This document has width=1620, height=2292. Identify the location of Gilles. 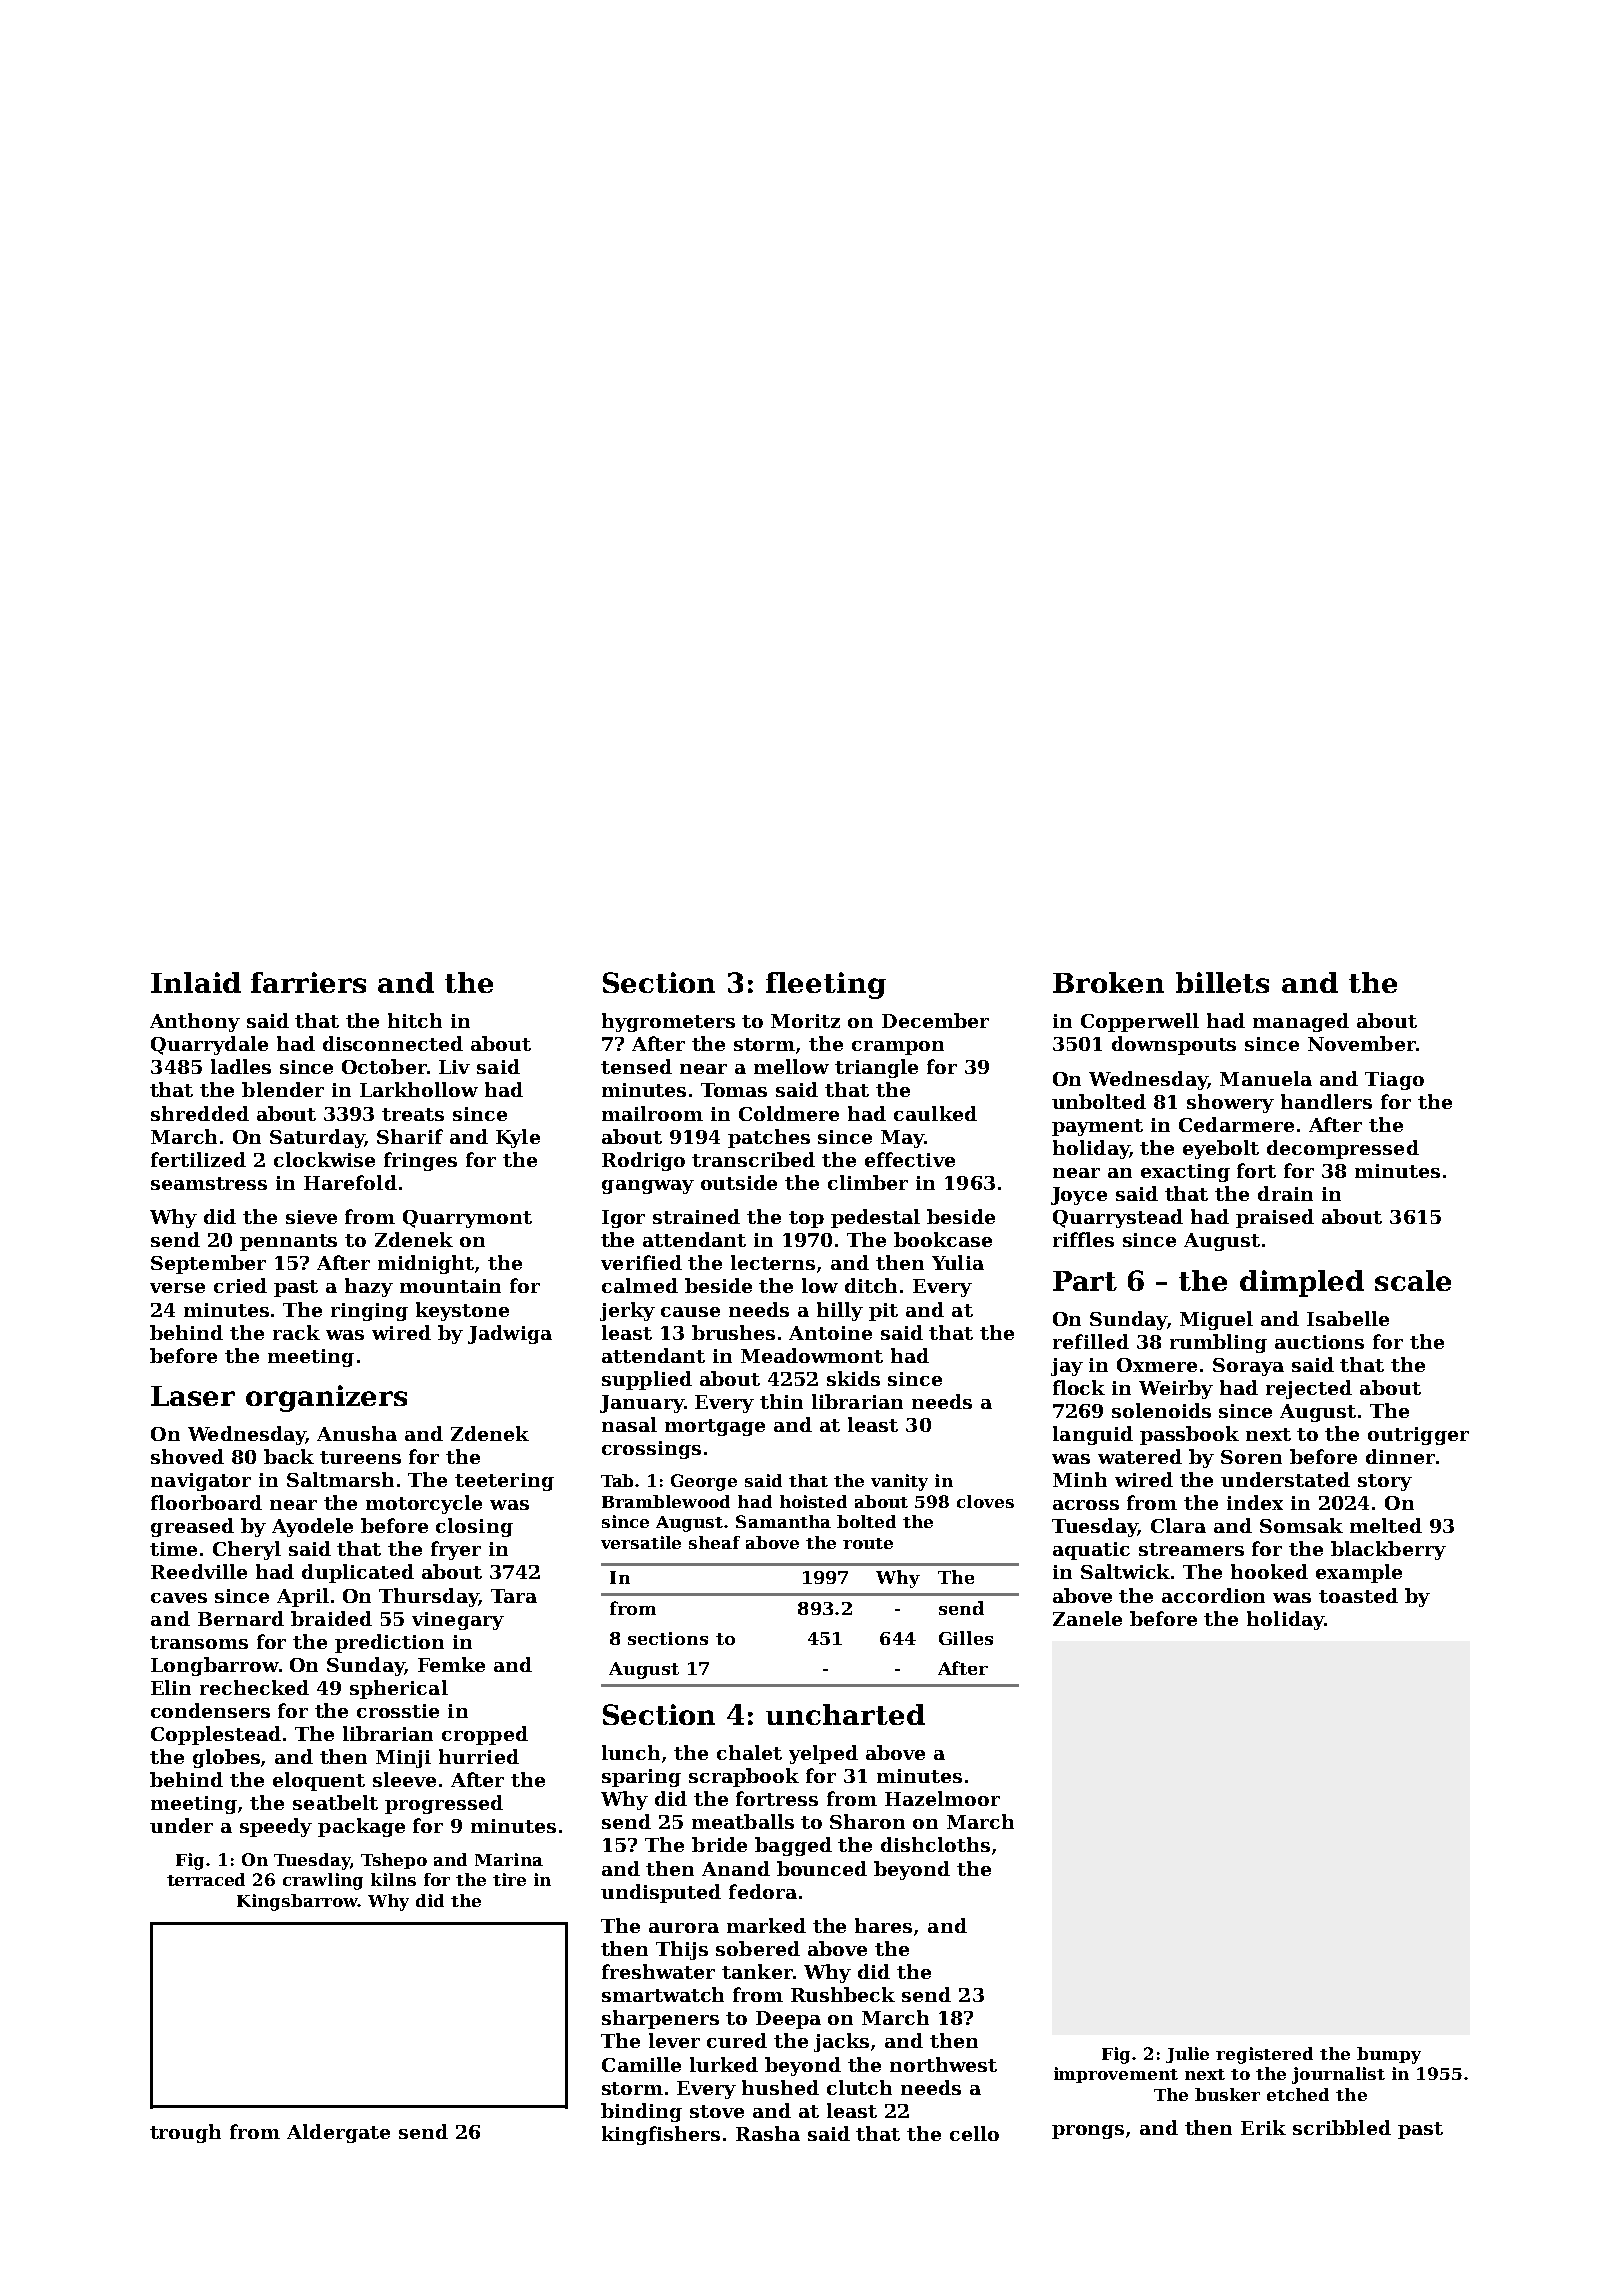
(966, 1638).
